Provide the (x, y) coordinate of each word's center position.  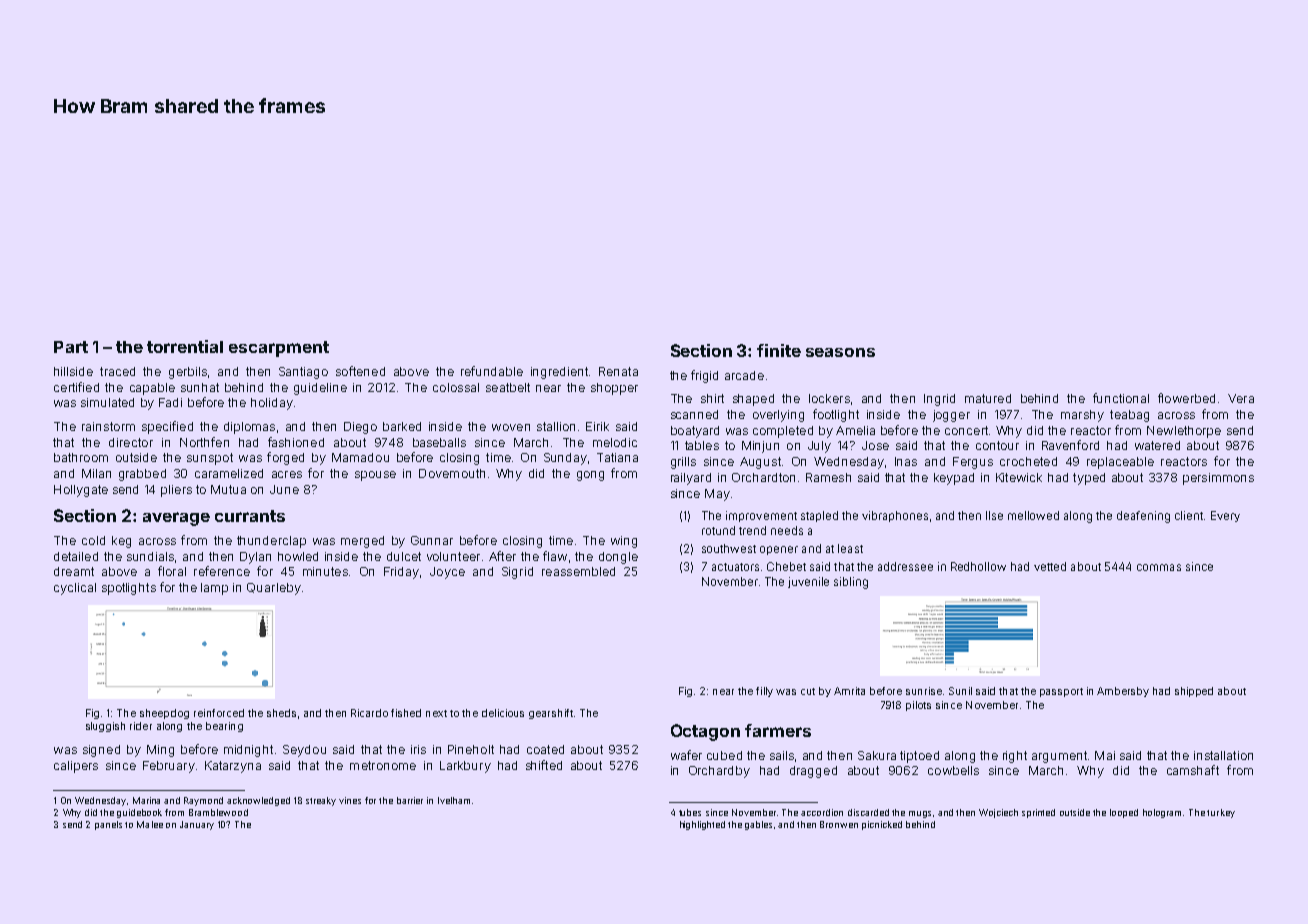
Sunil (960, 691)
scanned (694, 414)
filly (764, 692)
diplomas (249, 428)
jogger (951, 416)
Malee (150, 824)
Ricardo (369, 713)
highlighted (702, 825)
